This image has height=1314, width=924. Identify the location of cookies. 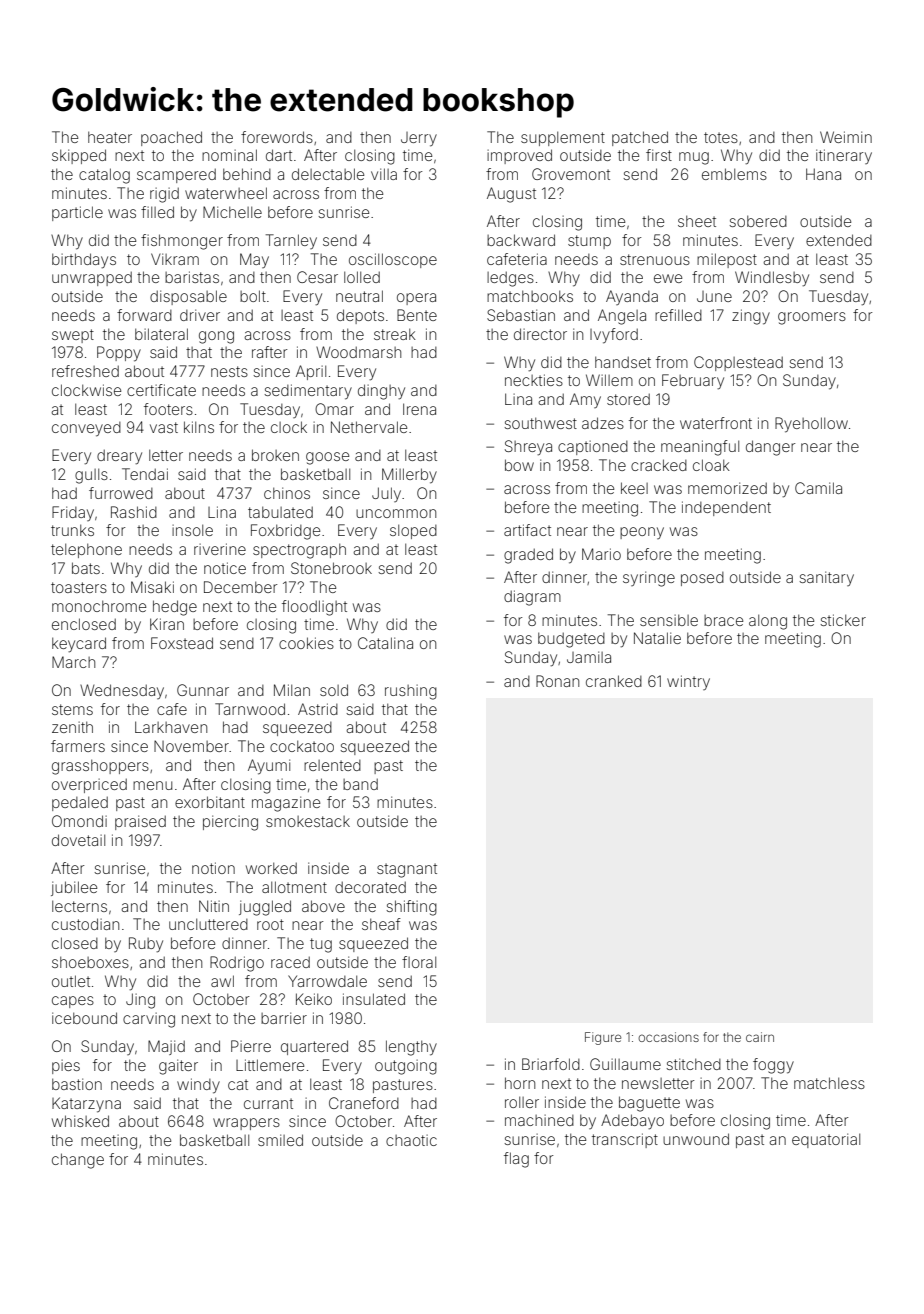
(306, 643).
